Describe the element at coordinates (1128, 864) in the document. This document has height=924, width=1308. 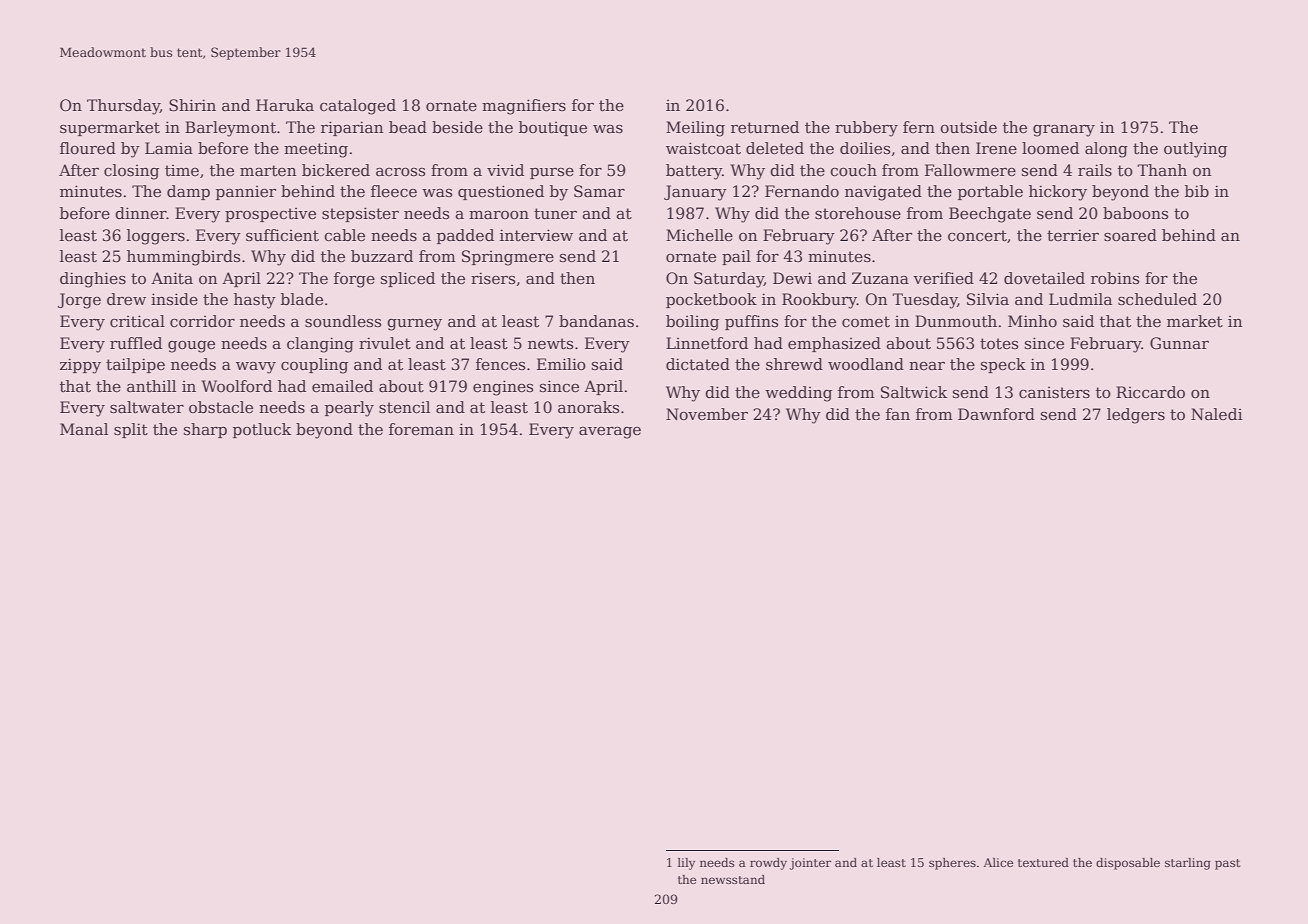
I see `disposable` at that location.
